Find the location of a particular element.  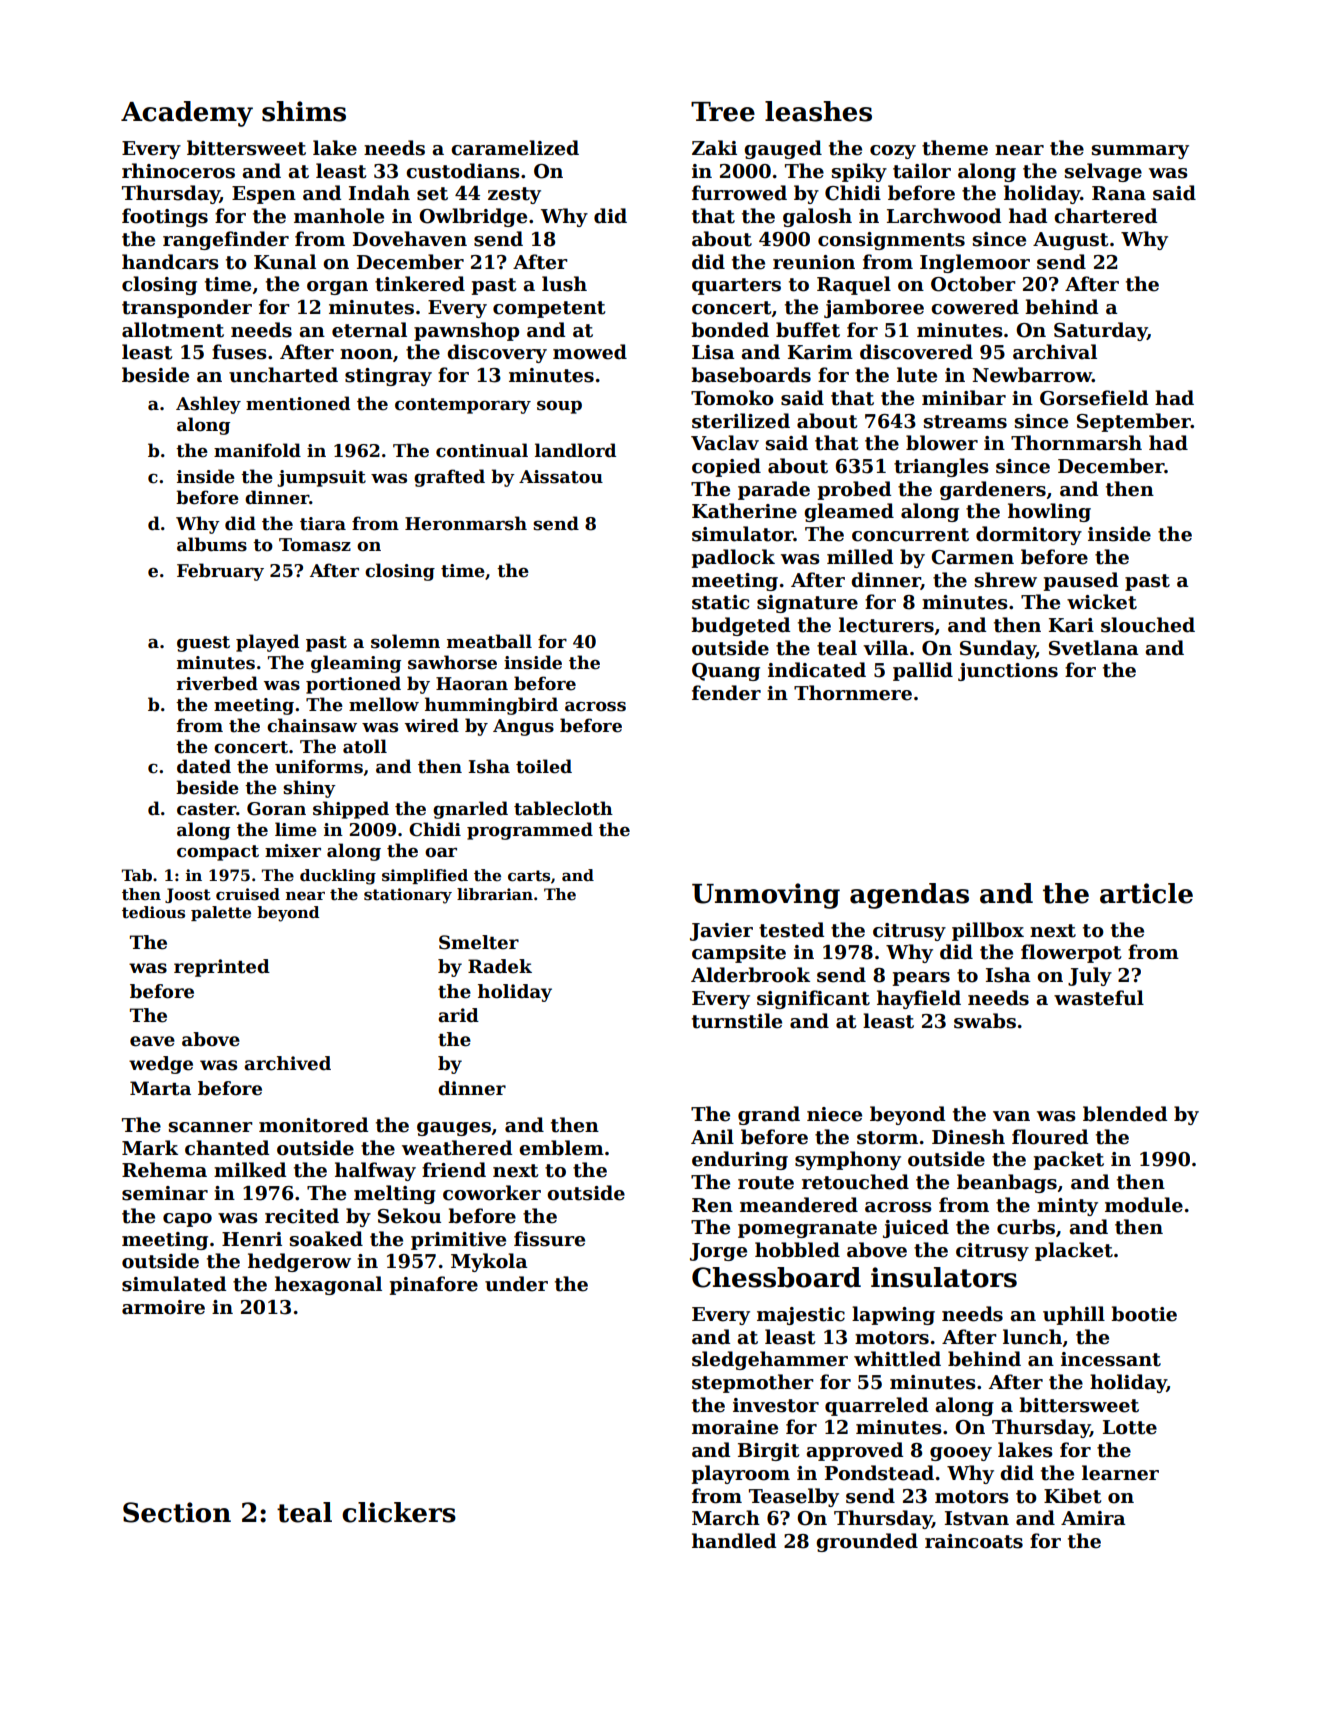

slouched is located at coordinates (1148, 625).
